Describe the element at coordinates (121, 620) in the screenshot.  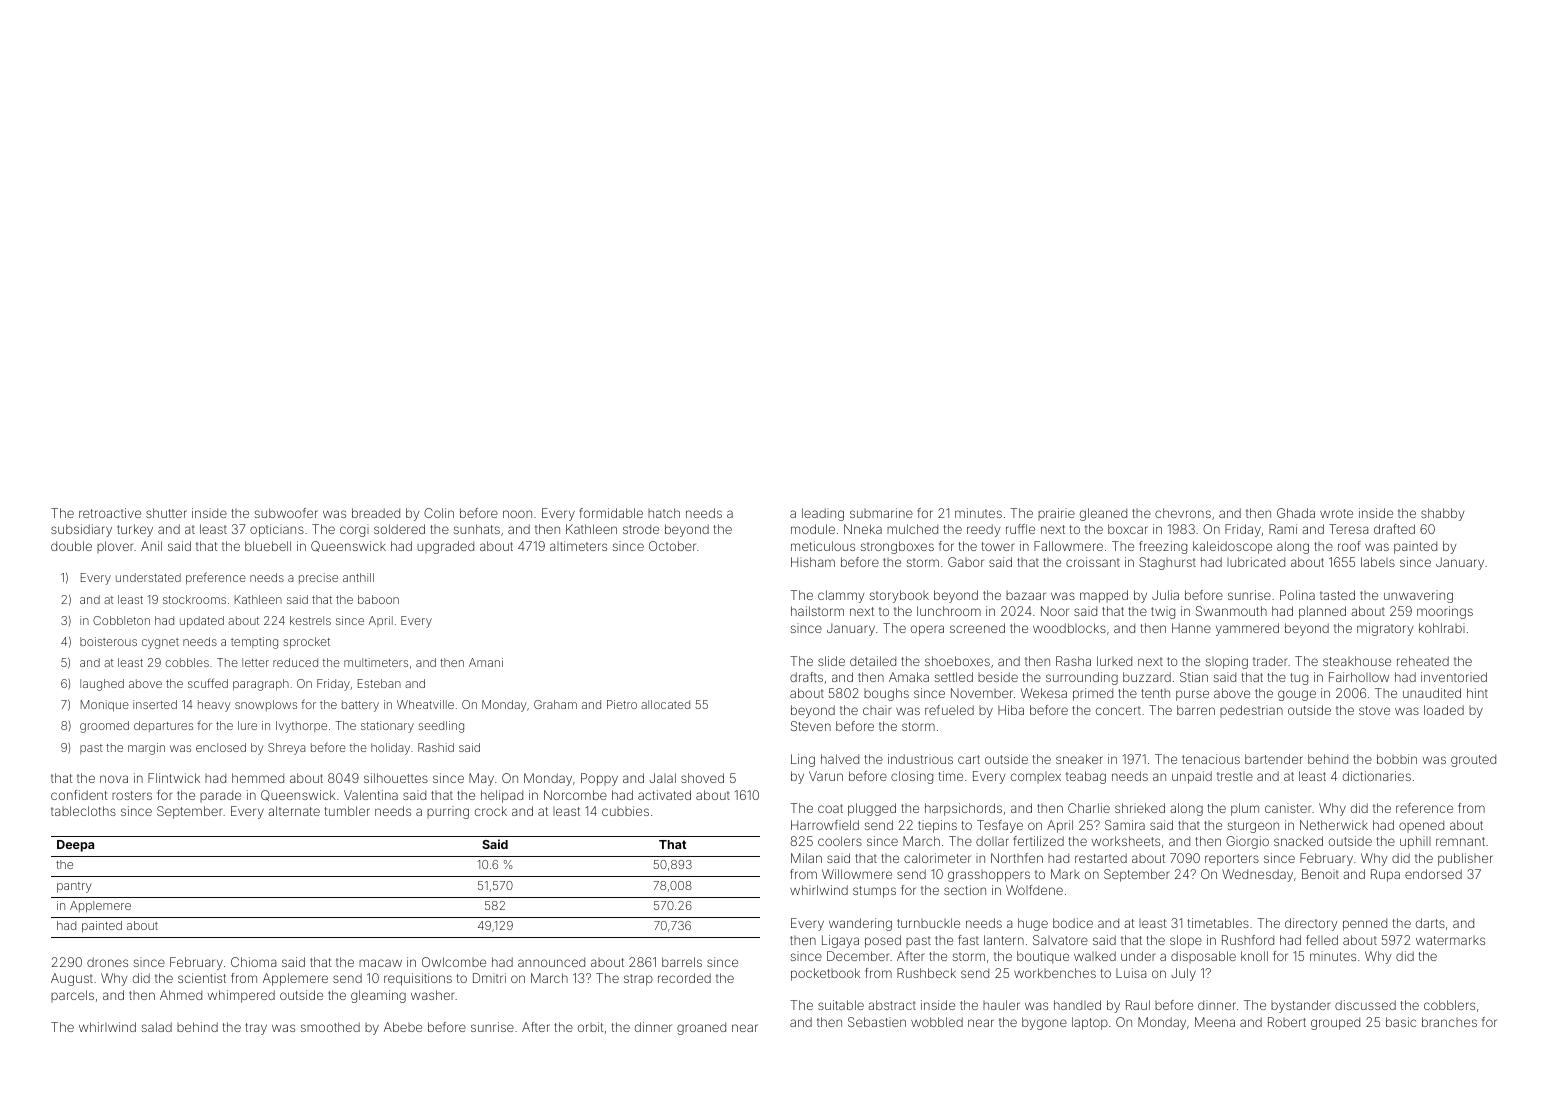
I see `Cobbleton` at that location.
